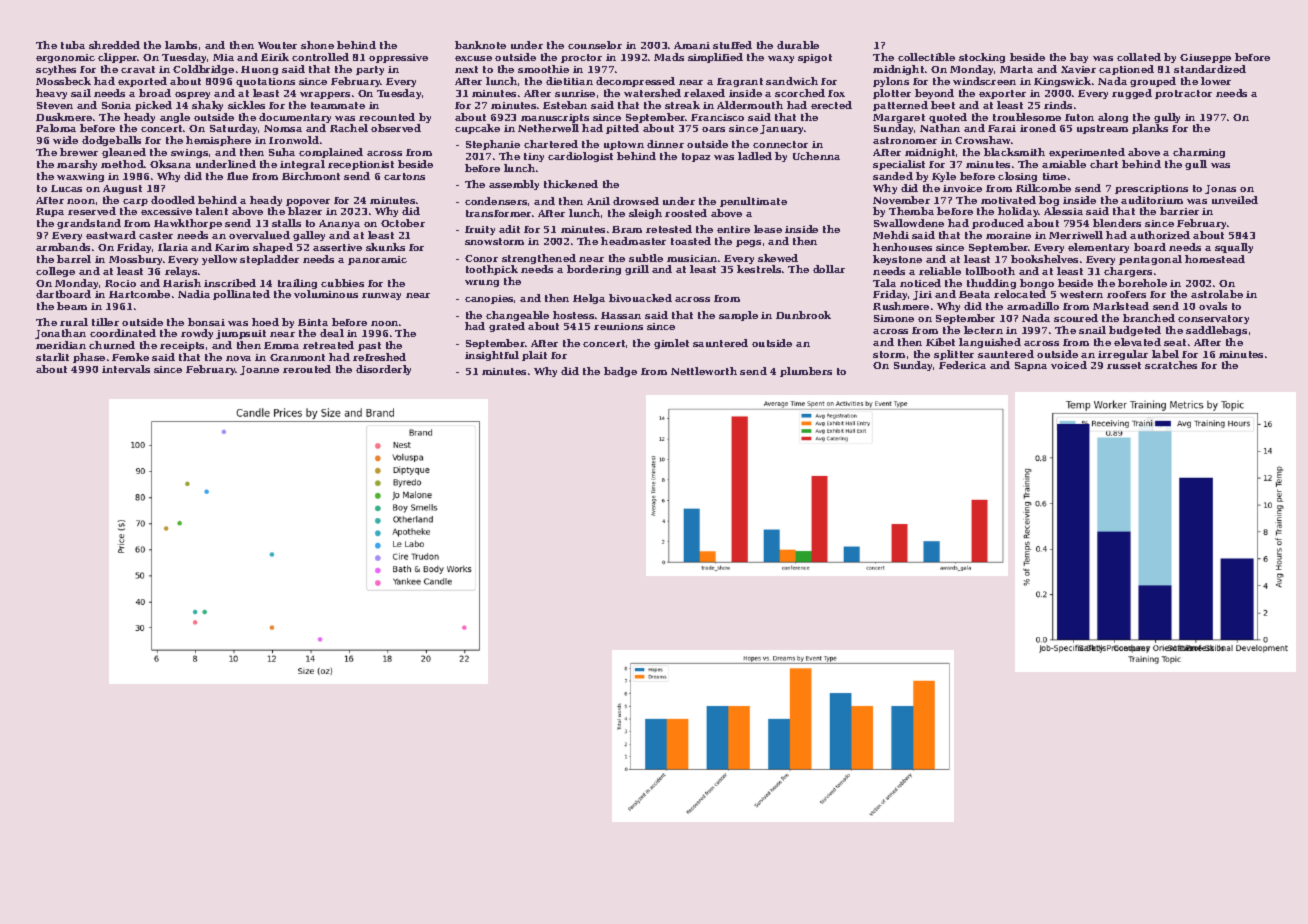  What do you see at coordinates (640, 298) in the screenshot?
I see `bivouacked` at bounding box center [640, 298].
